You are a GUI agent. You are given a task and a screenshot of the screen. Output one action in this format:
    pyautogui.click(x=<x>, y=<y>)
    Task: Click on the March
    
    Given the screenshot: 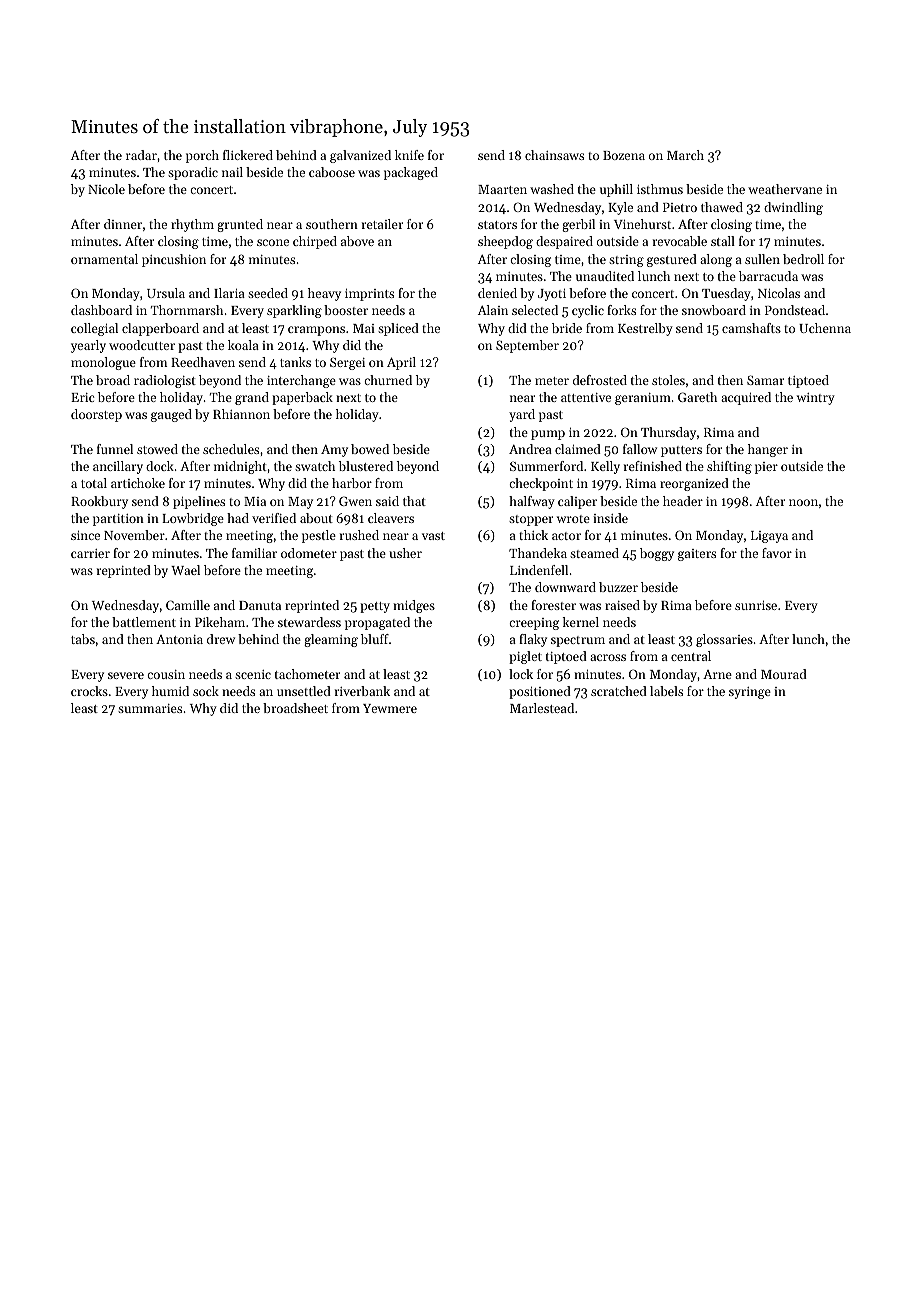 What is the action you would take?
    pyautogui.click(x=685, y=155)
